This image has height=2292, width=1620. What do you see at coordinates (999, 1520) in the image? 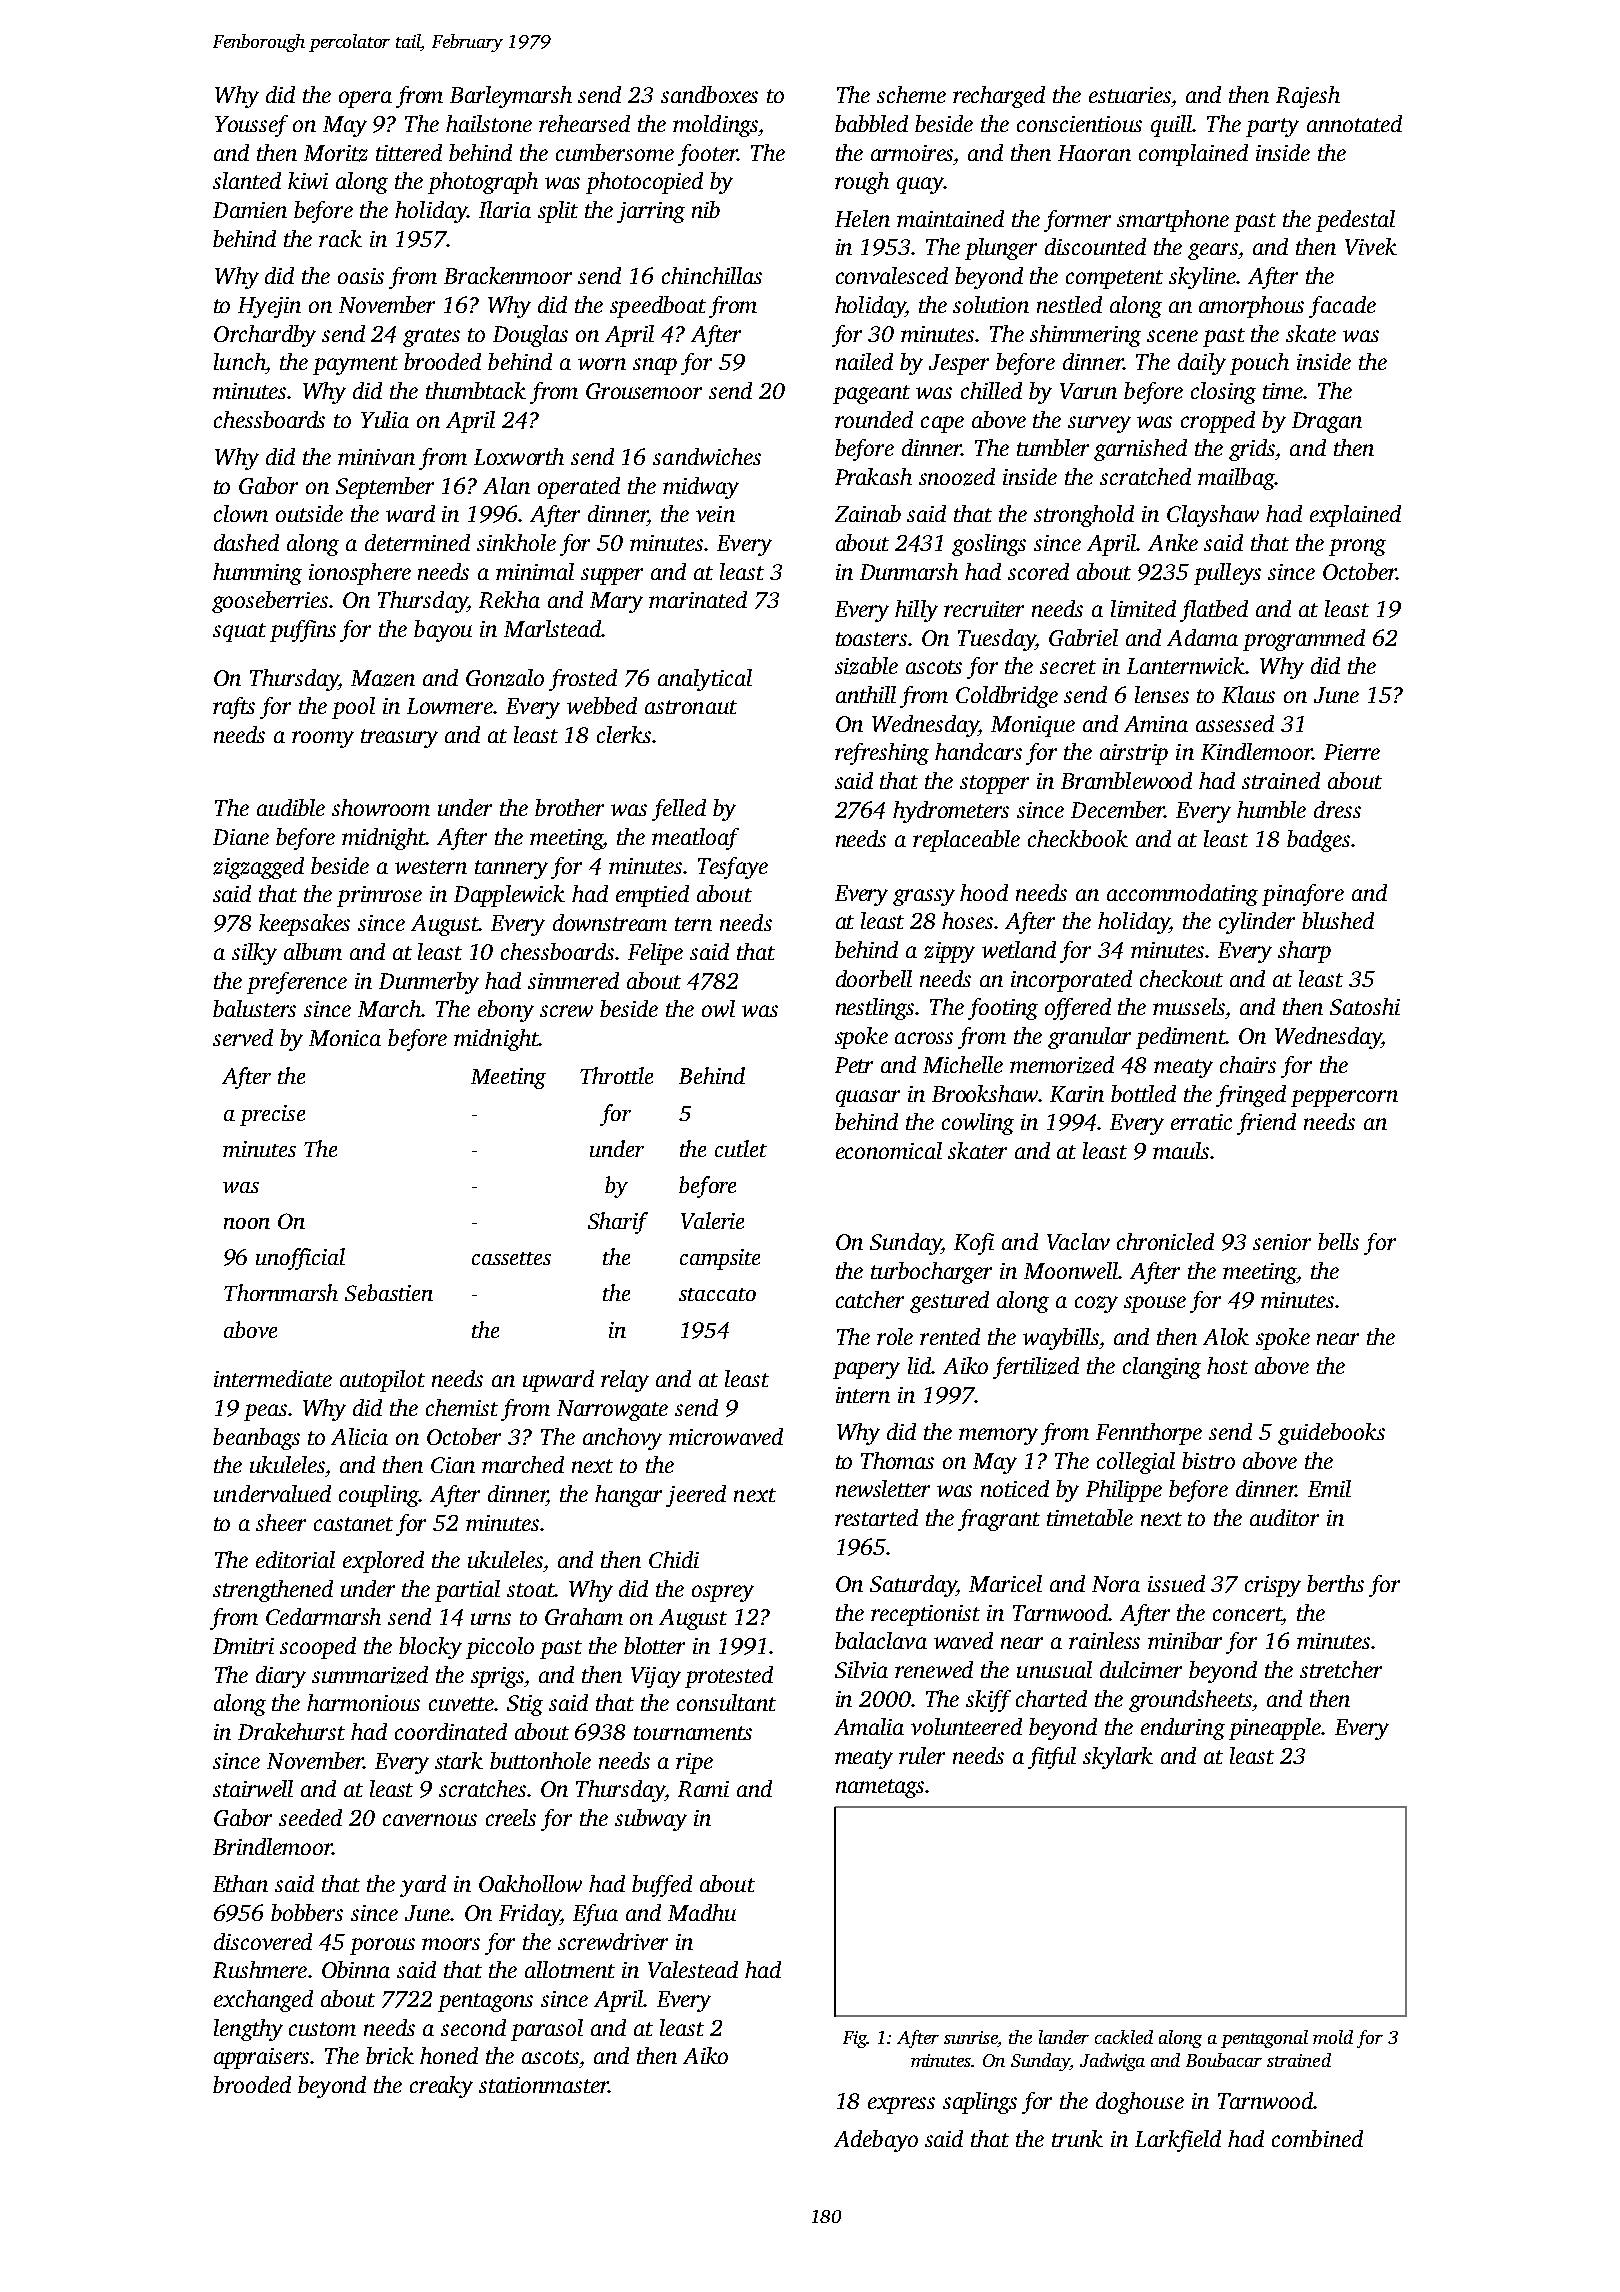
I see `fragrant` at bounding box center [999, 1520].
